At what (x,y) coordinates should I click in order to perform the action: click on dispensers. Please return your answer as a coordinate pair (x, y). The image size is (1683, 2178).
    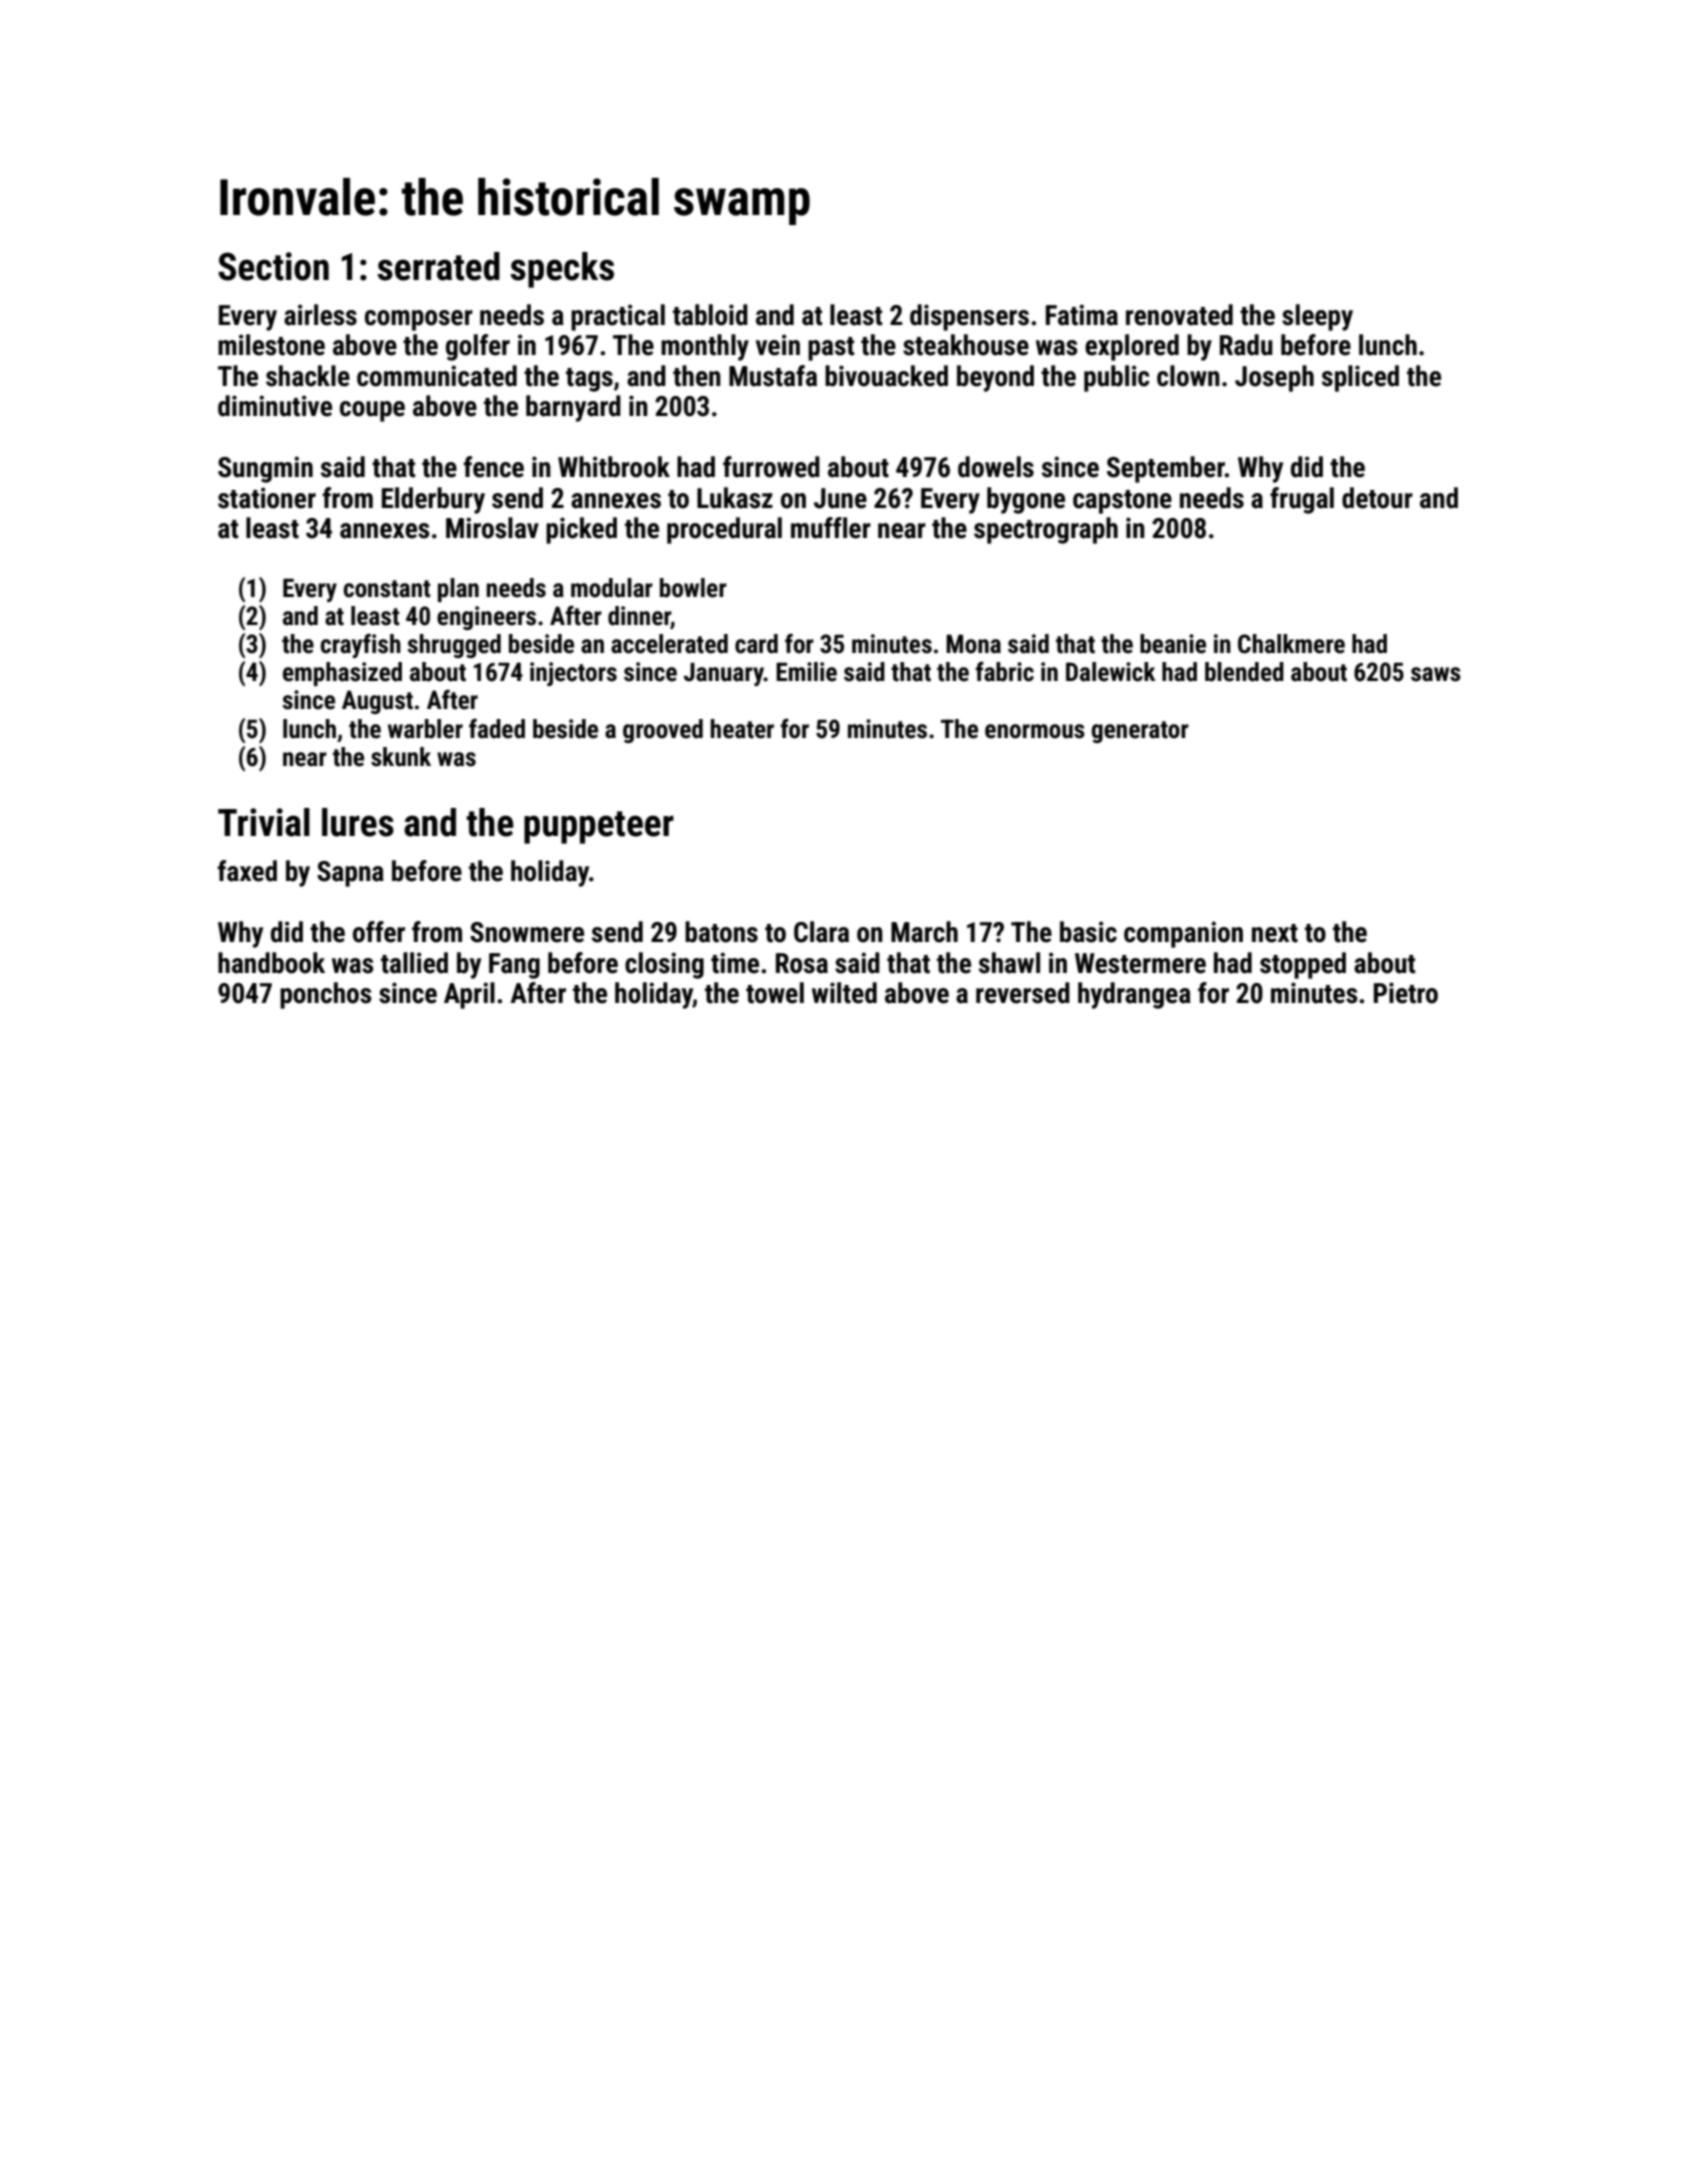
    Looking at the image, I should click on (969, 317).
